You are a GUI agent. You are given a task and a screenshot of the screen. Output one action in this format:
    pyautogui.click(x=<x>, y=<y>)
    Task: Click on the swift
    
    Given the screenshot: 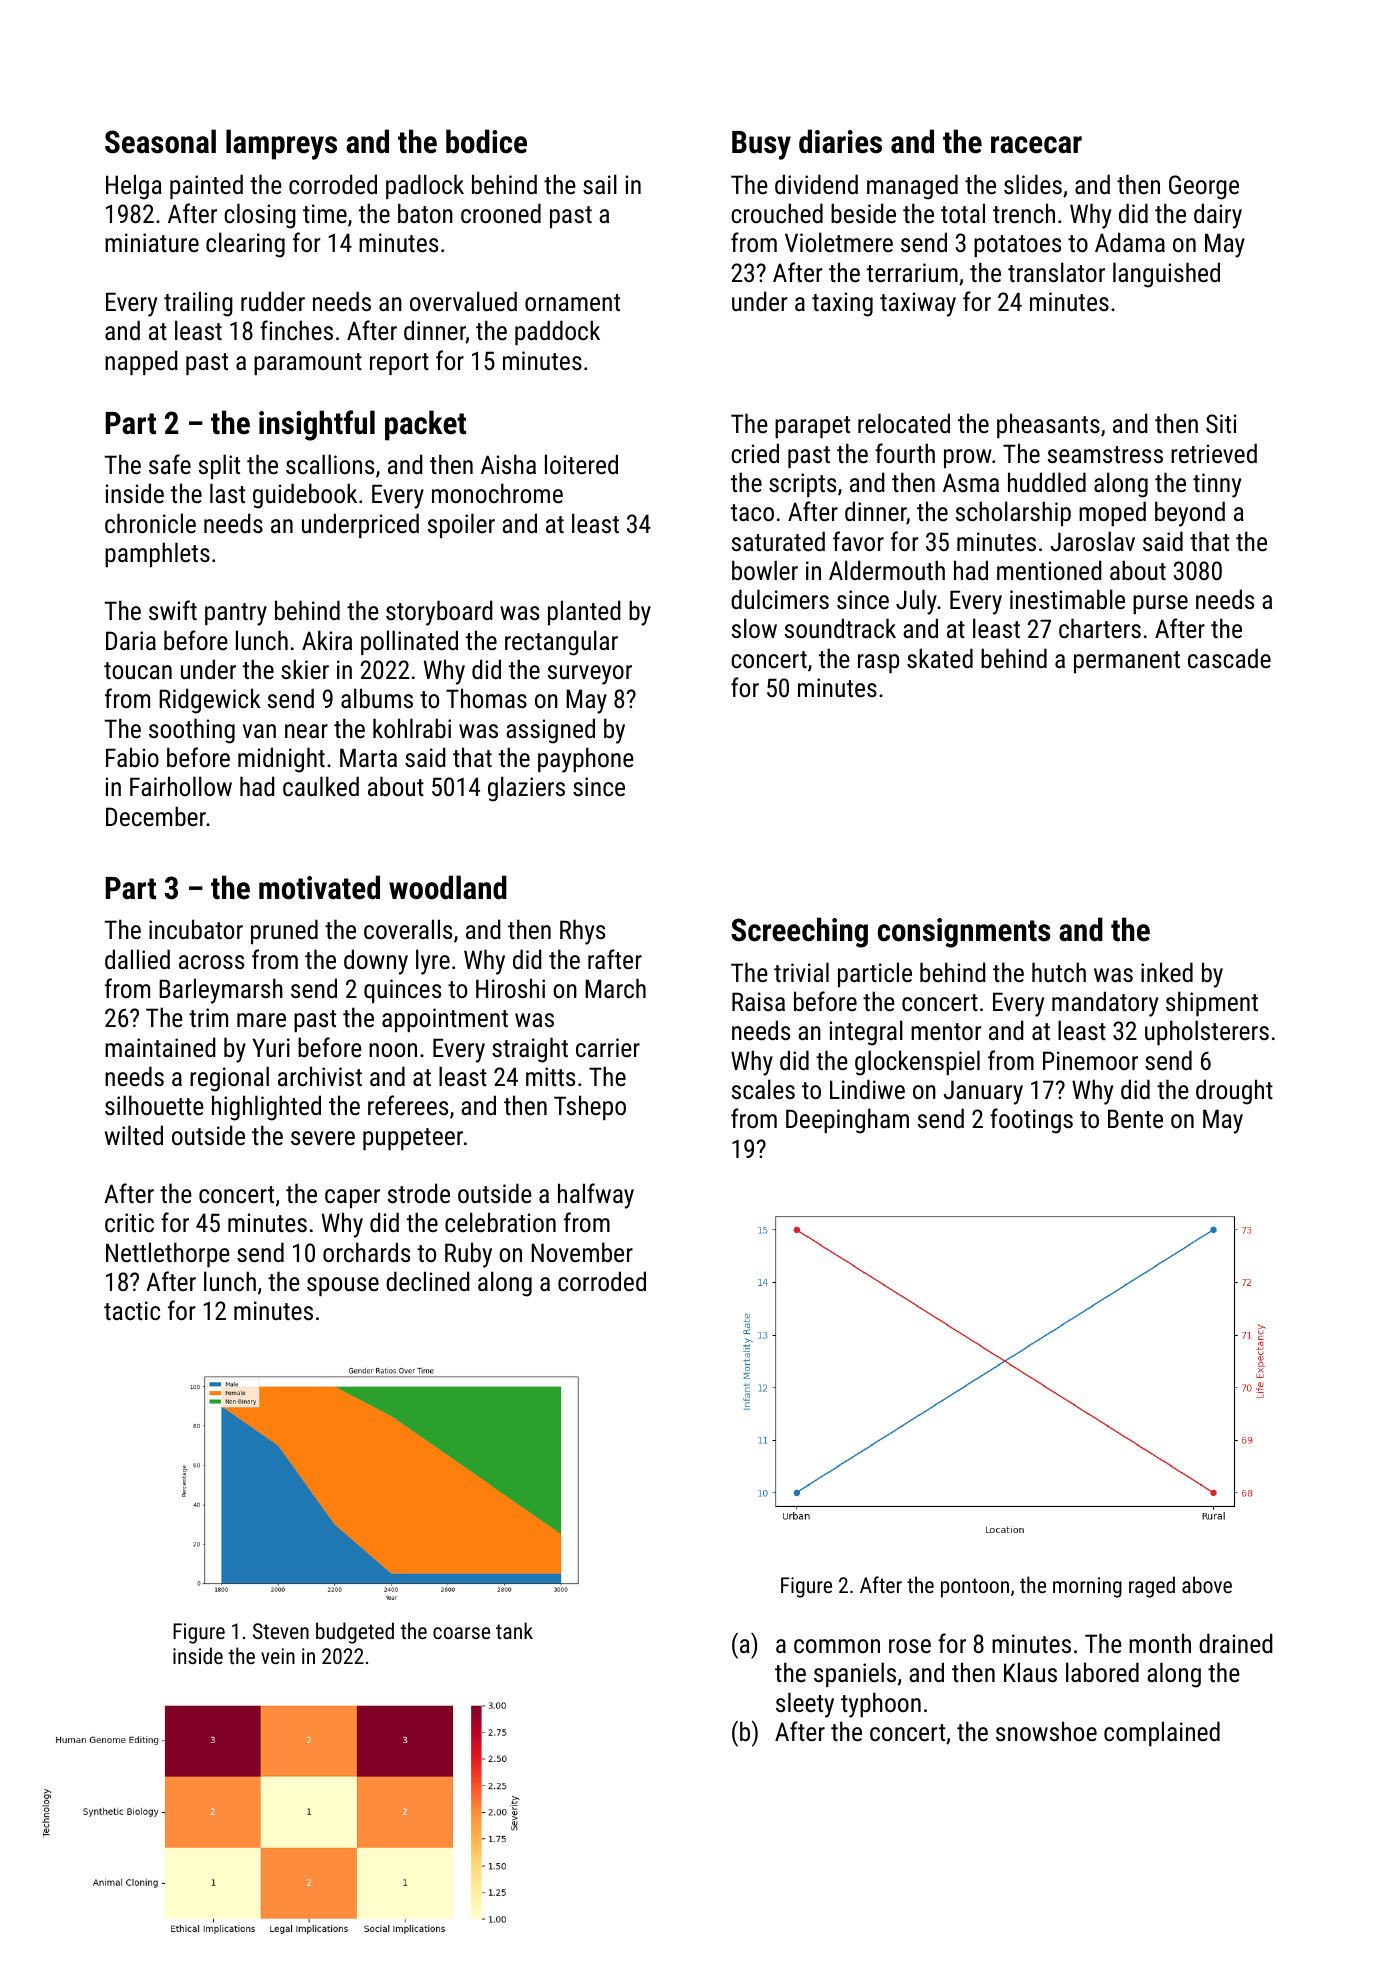 What is the action you would take?
    pyautogui.click(x=173, y=610)
